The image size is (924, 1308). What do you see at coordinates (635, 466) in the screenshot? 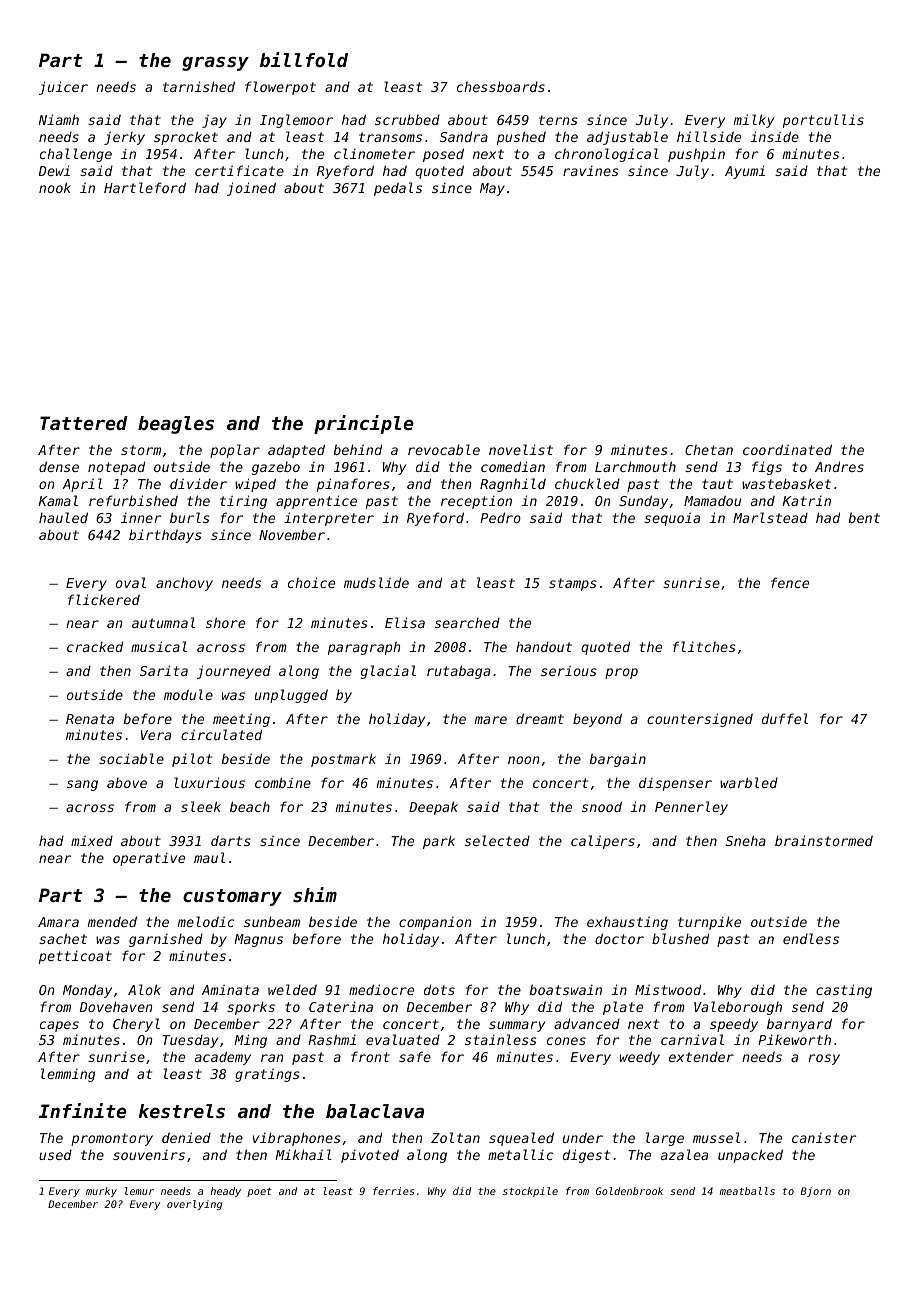
I see `Larchmouth` at bounding box center [635, 466].
